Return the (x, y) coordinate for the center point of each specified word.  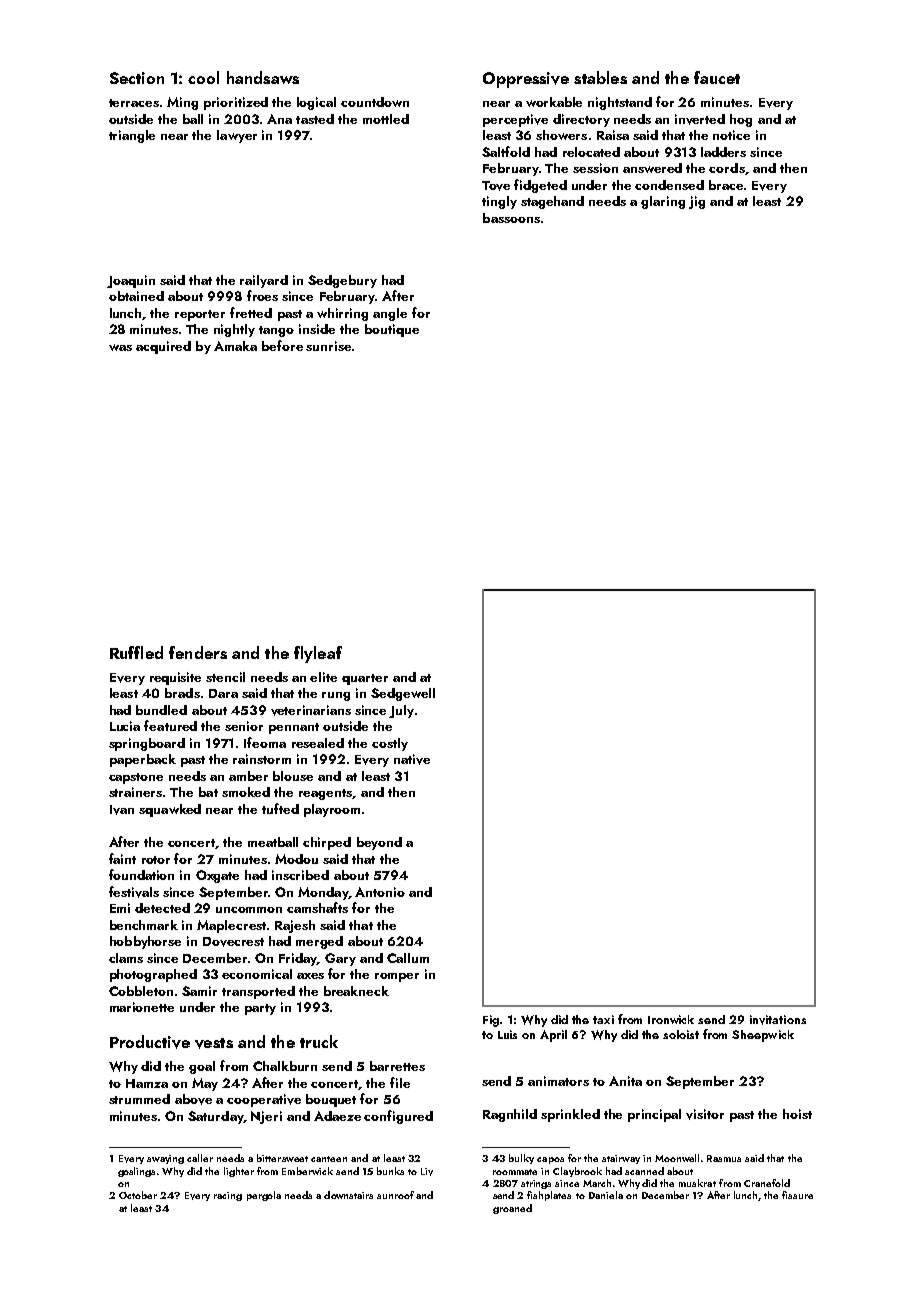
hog (741, 120)
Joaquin (131, 281)
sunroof (395, 1195)
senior (244, 726)
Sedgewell (403, 694)
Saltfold (506, 151)
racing (228, 1196)
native (412, 759)
